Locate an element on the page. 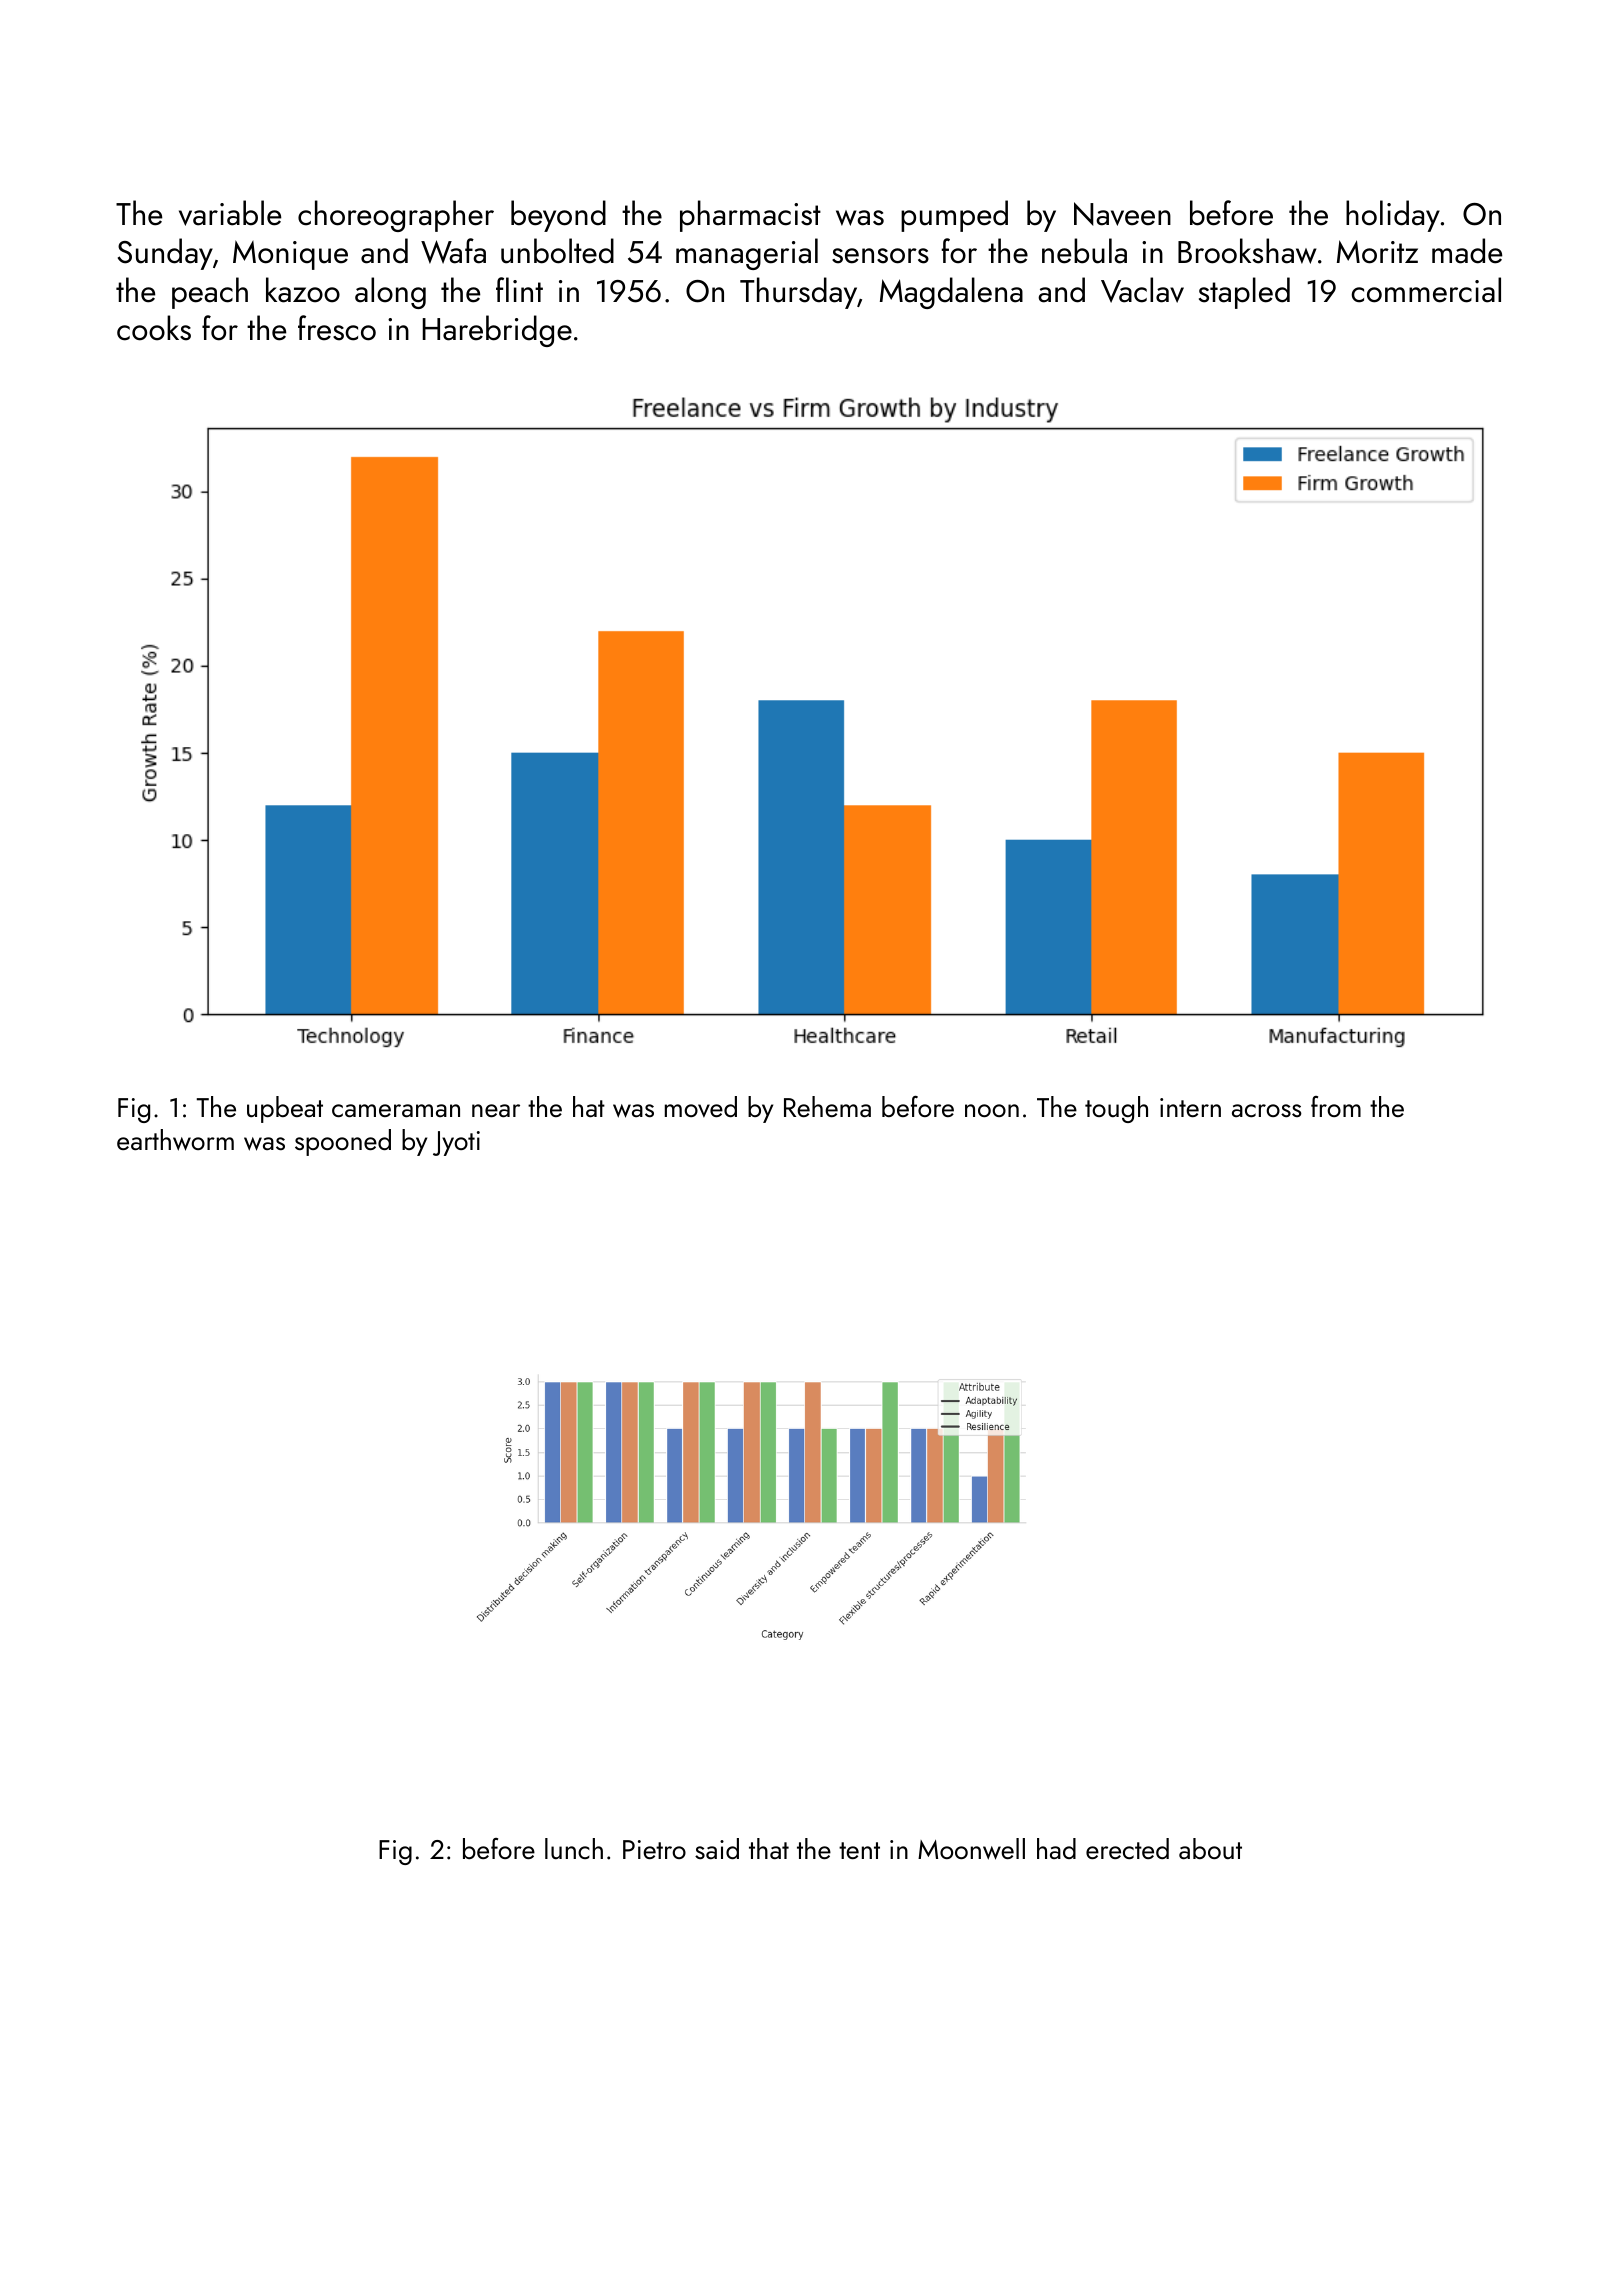 This document has width=1620, height=2292. Harebridge is located at coordinates (497, 331).
